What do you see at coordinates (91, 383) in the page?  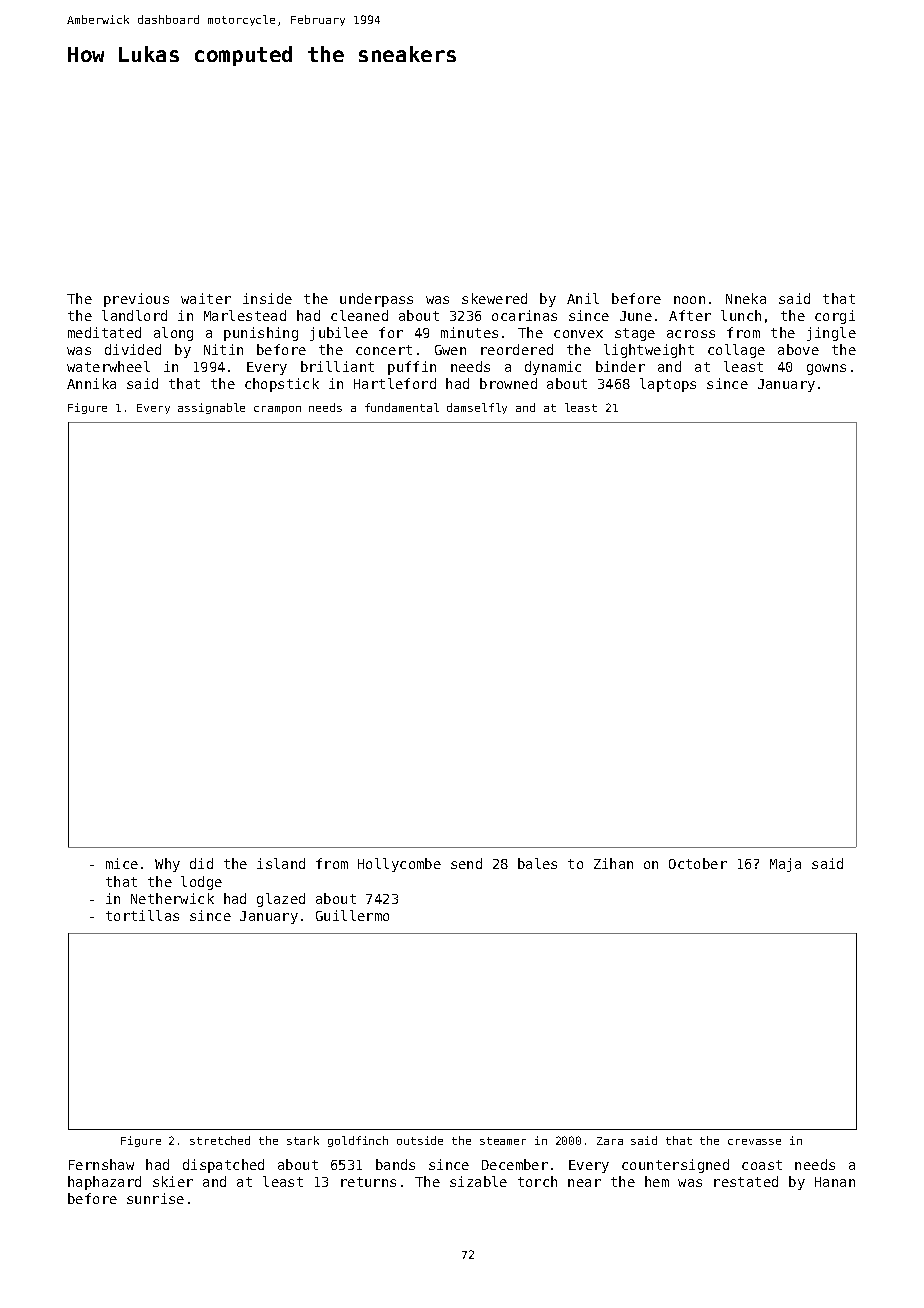 I see `Annika` at bounding box center [91, 383].
